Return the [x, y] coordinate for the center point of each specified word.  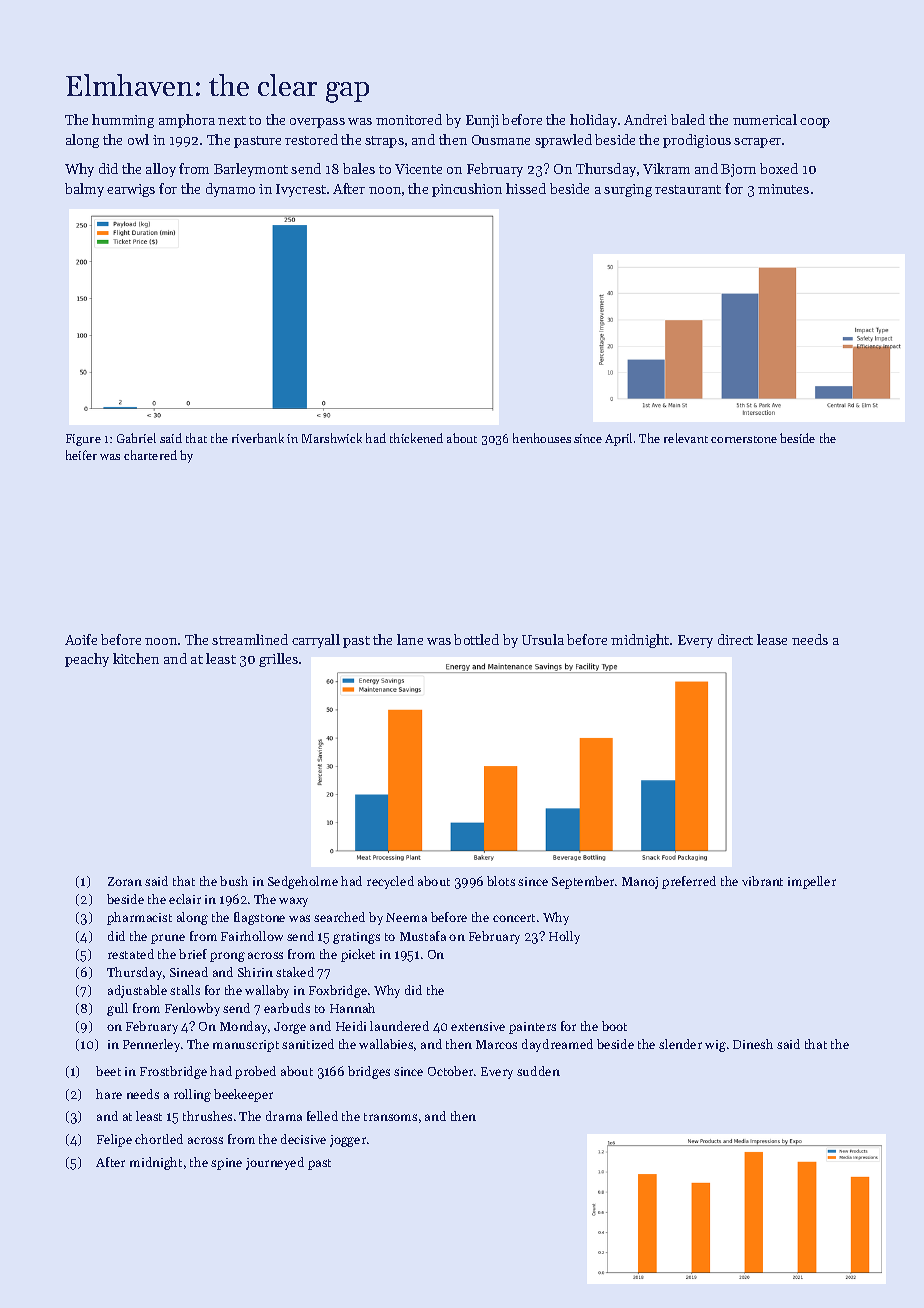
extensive [478, 1026]
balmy [84, 190]
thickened [416, 438]
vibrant [762, 881]
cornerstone [744, 439]
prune [168, 939]
